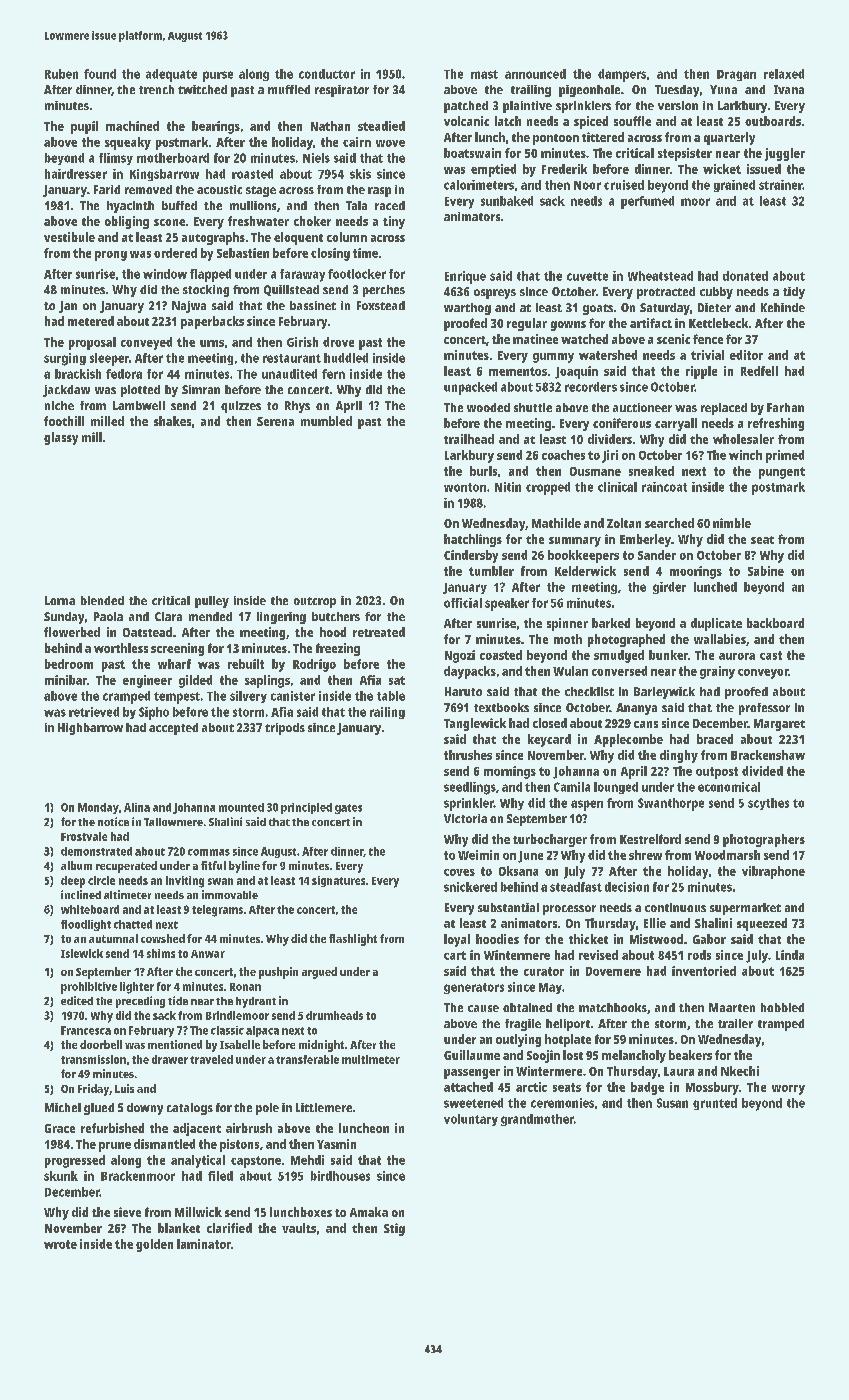 The image size is (849, 1400). Describe the element at coordinates (727, 855) in the screenshot. I see `Woodmarsh` at that location.
